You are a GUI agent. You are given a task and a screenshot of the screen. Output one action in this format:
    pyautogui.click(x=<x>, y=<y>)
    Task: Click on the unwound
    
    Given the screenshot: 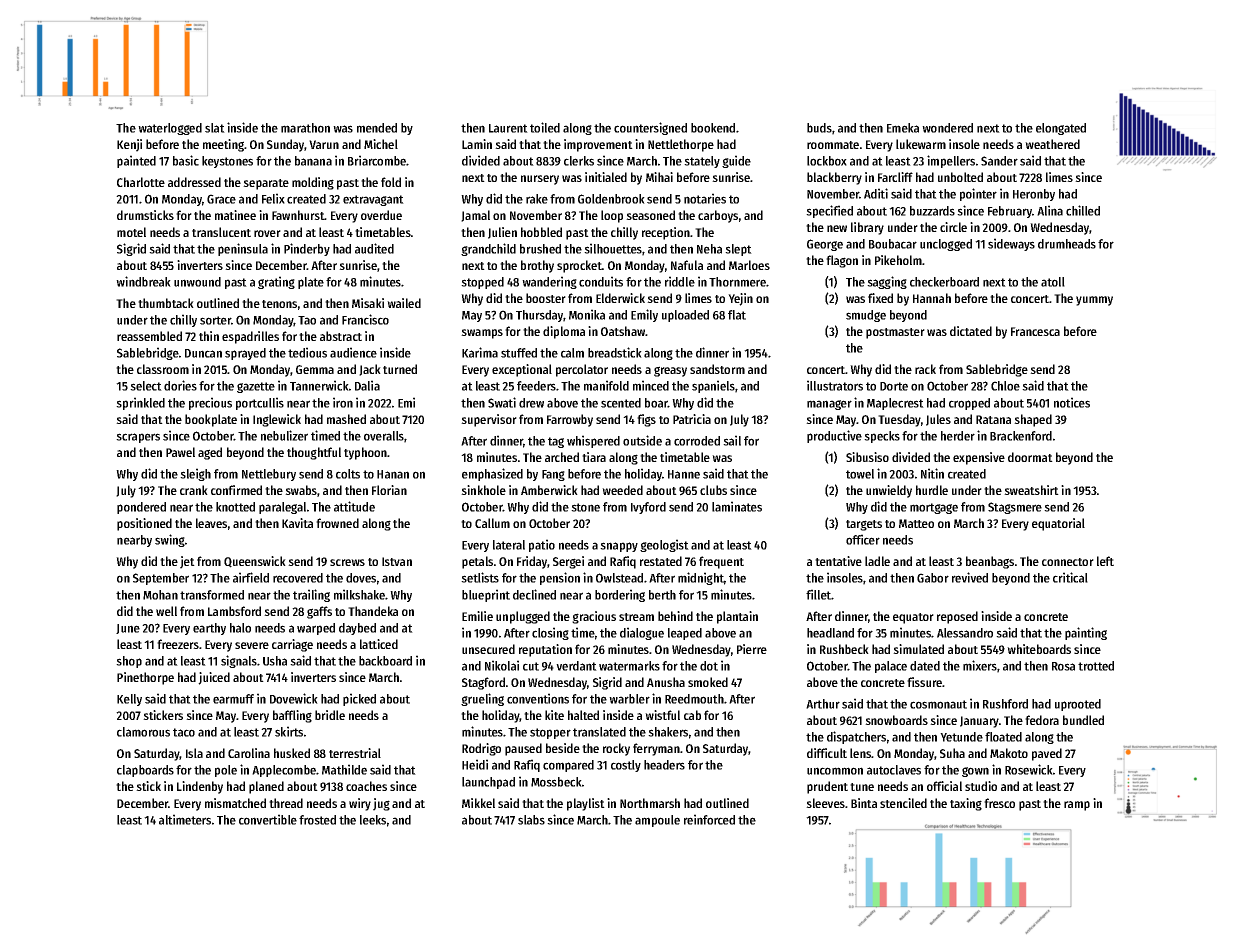 What is the action you would take?
    pyautogui.click(x=197, y=282)
